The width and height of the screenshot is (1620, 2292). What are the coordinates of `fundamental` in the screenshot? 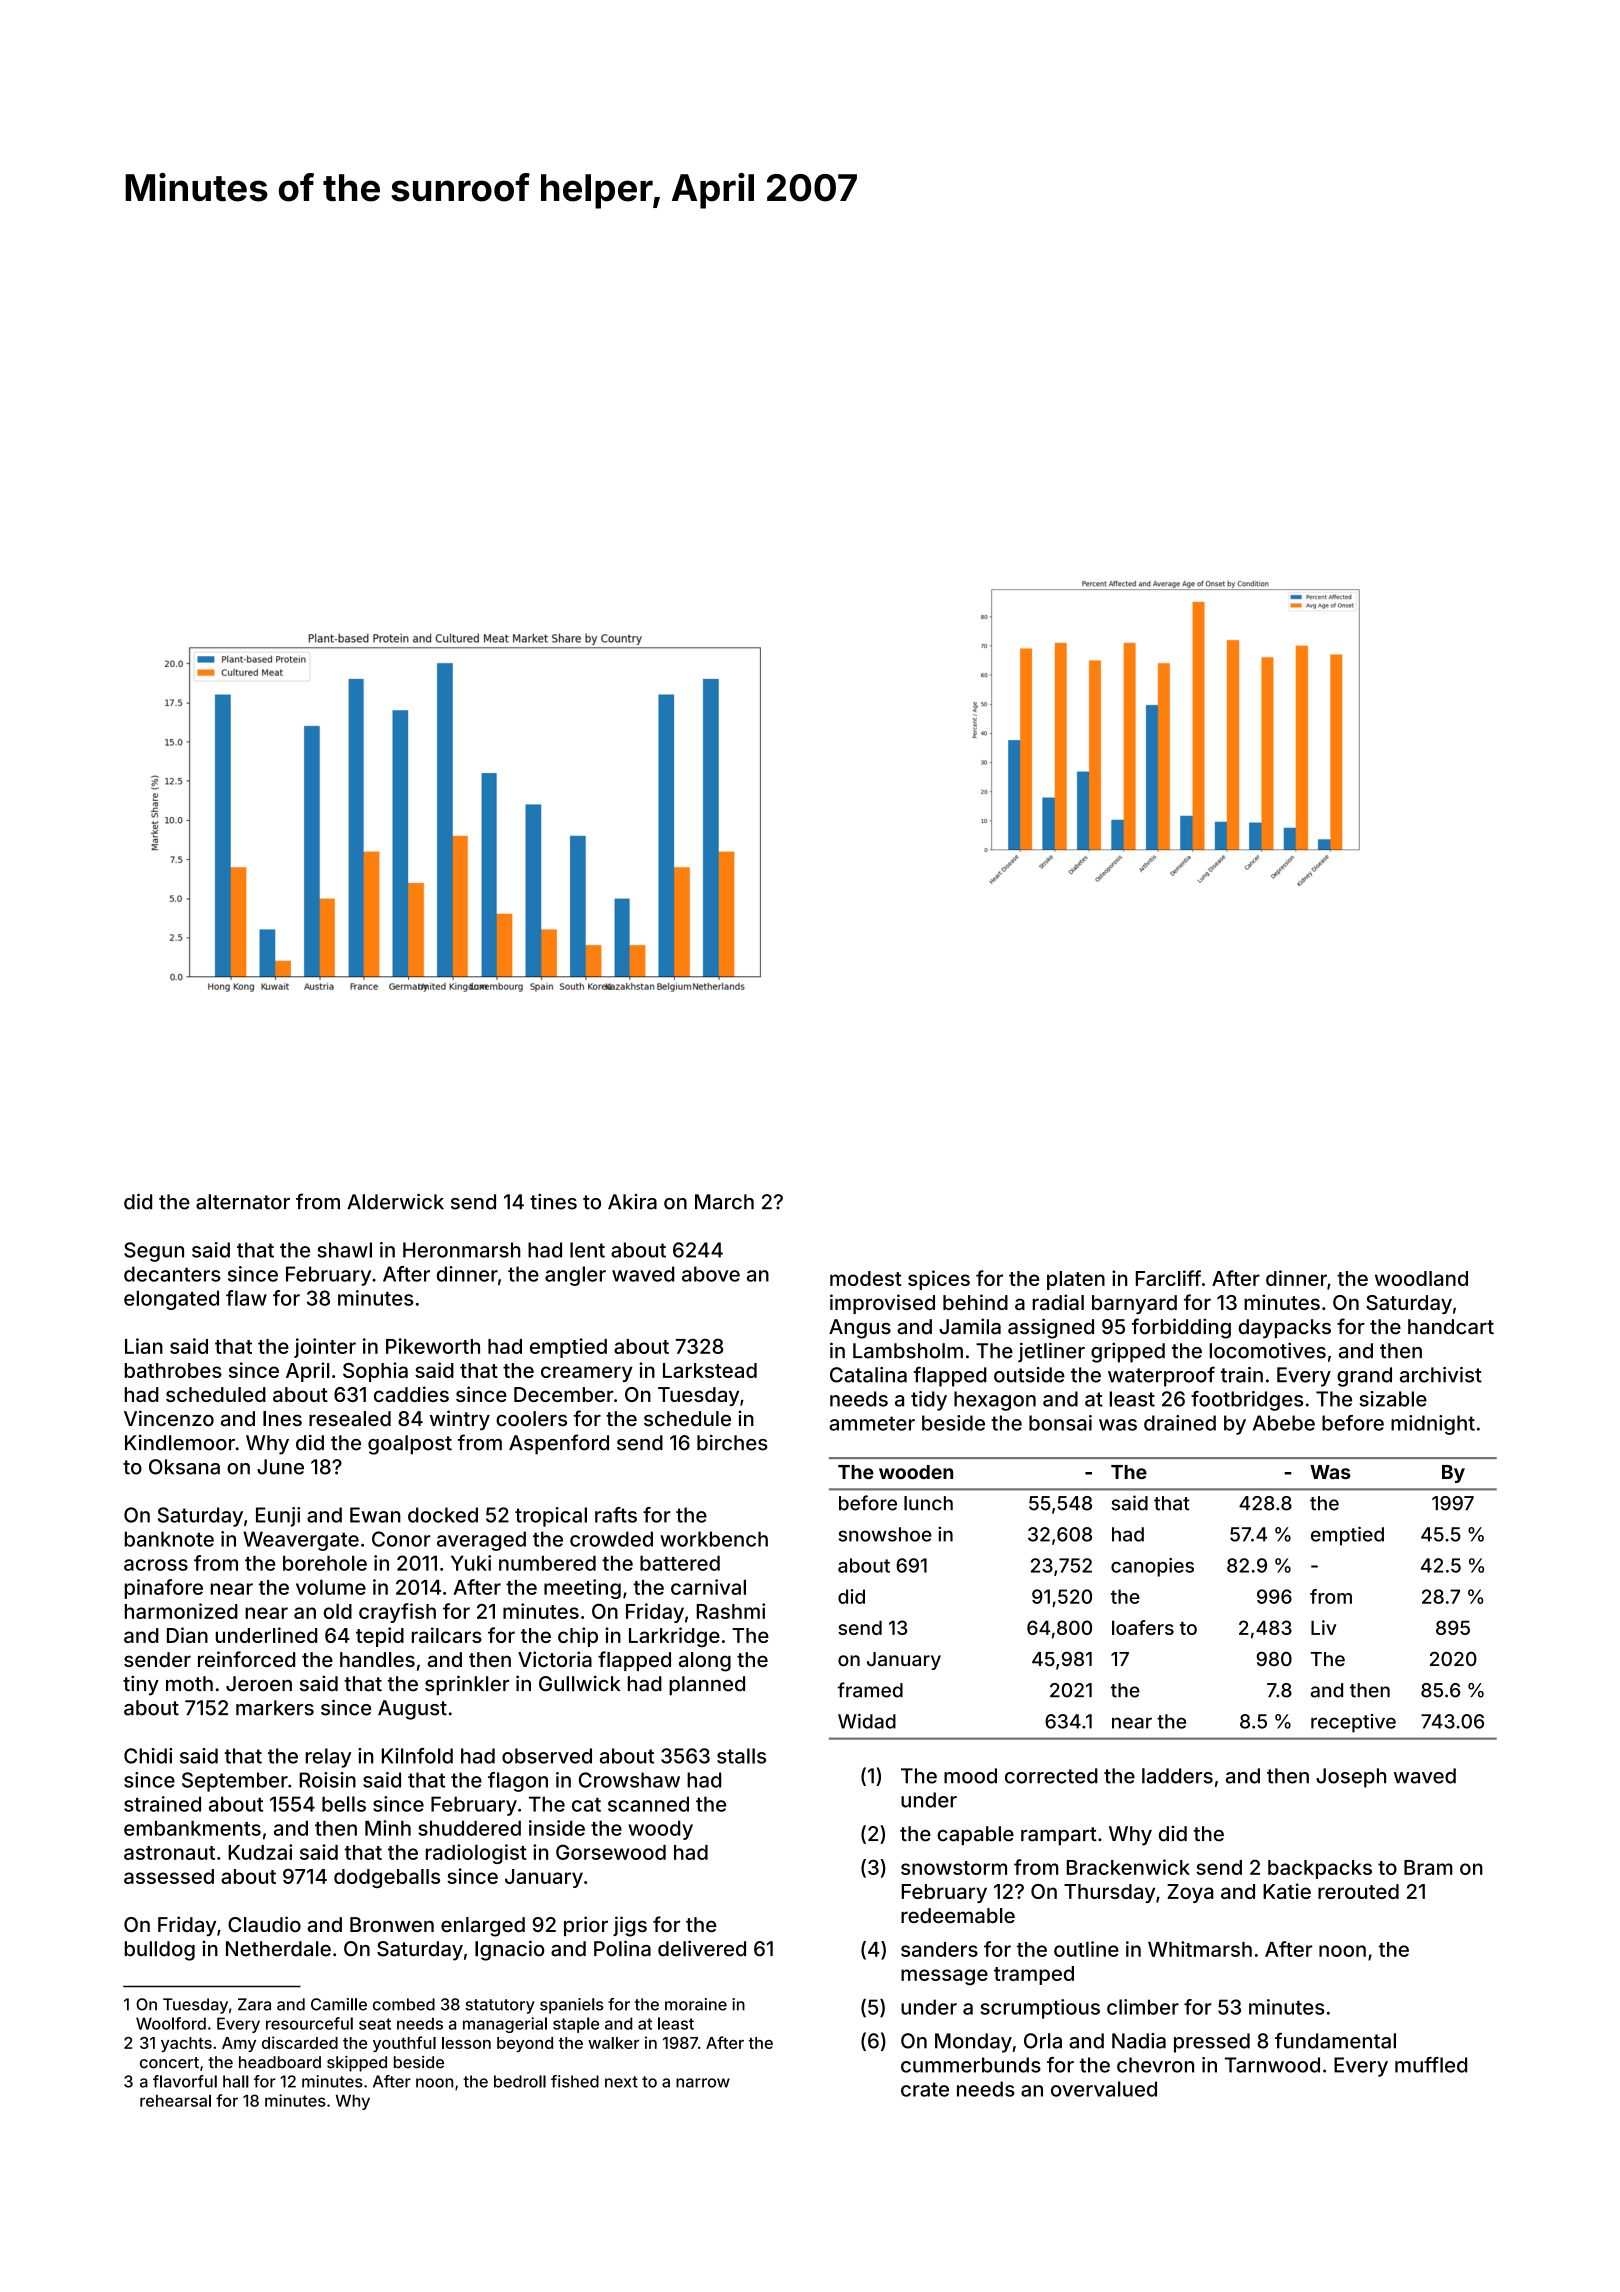 It's located at (1335, 2040).
